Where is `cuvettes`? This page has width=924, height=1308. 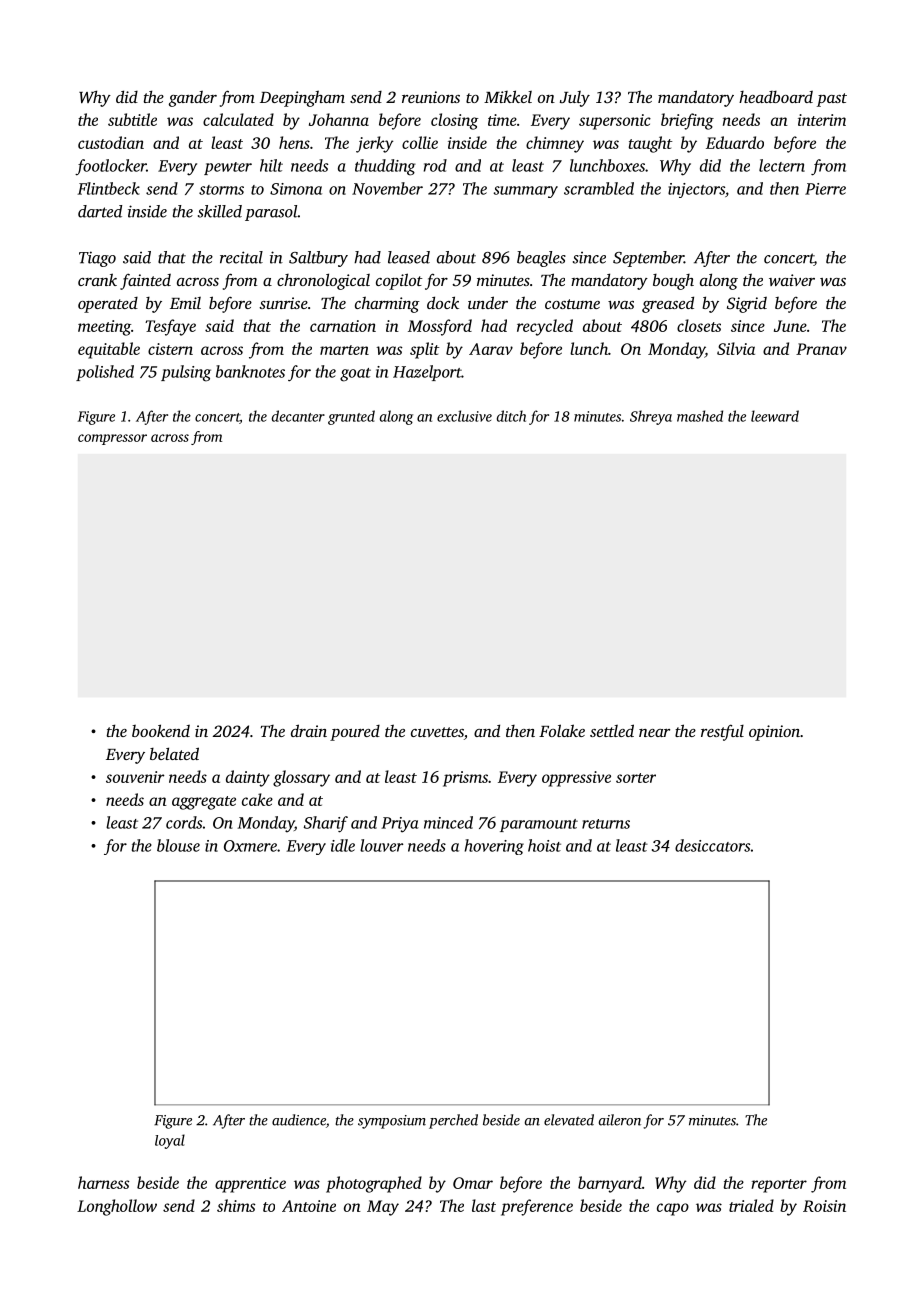 cuvettes is located at coordinates (437, 732).
